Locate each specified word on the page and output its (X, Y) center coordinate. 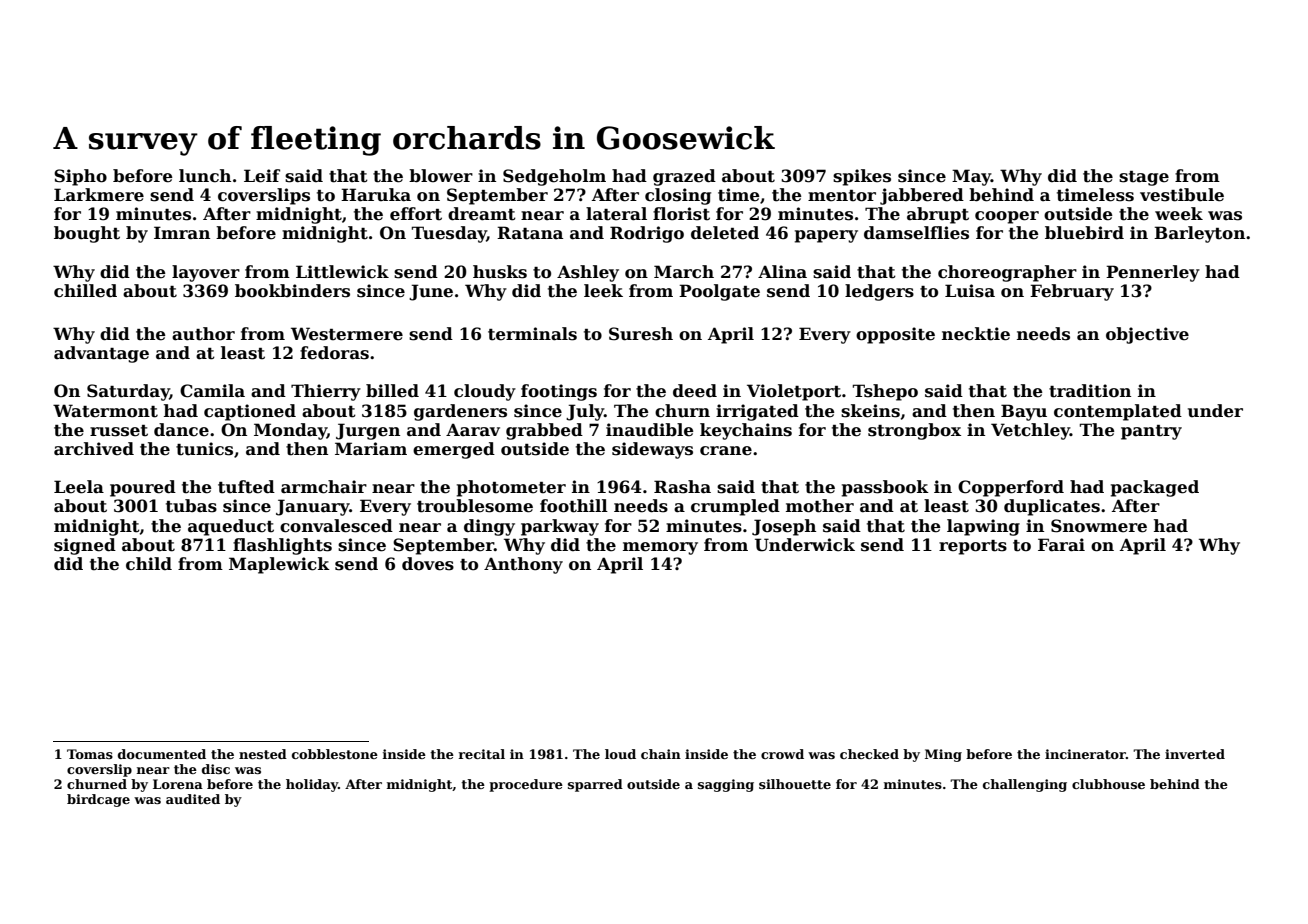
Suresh (641, 334)
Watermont (105, 411)
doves (428, 564)
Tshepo (885, 392)
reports (973, 547)
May (971, 177)
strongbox (914, 431)
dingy (489, 527)
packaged (1155, 488)
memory (660, 548)
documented (162, 754)
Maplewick (279, 565)
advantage (101, 354)
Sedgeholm (554, 177)
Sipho (80, 177)
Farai (1061, 545)
